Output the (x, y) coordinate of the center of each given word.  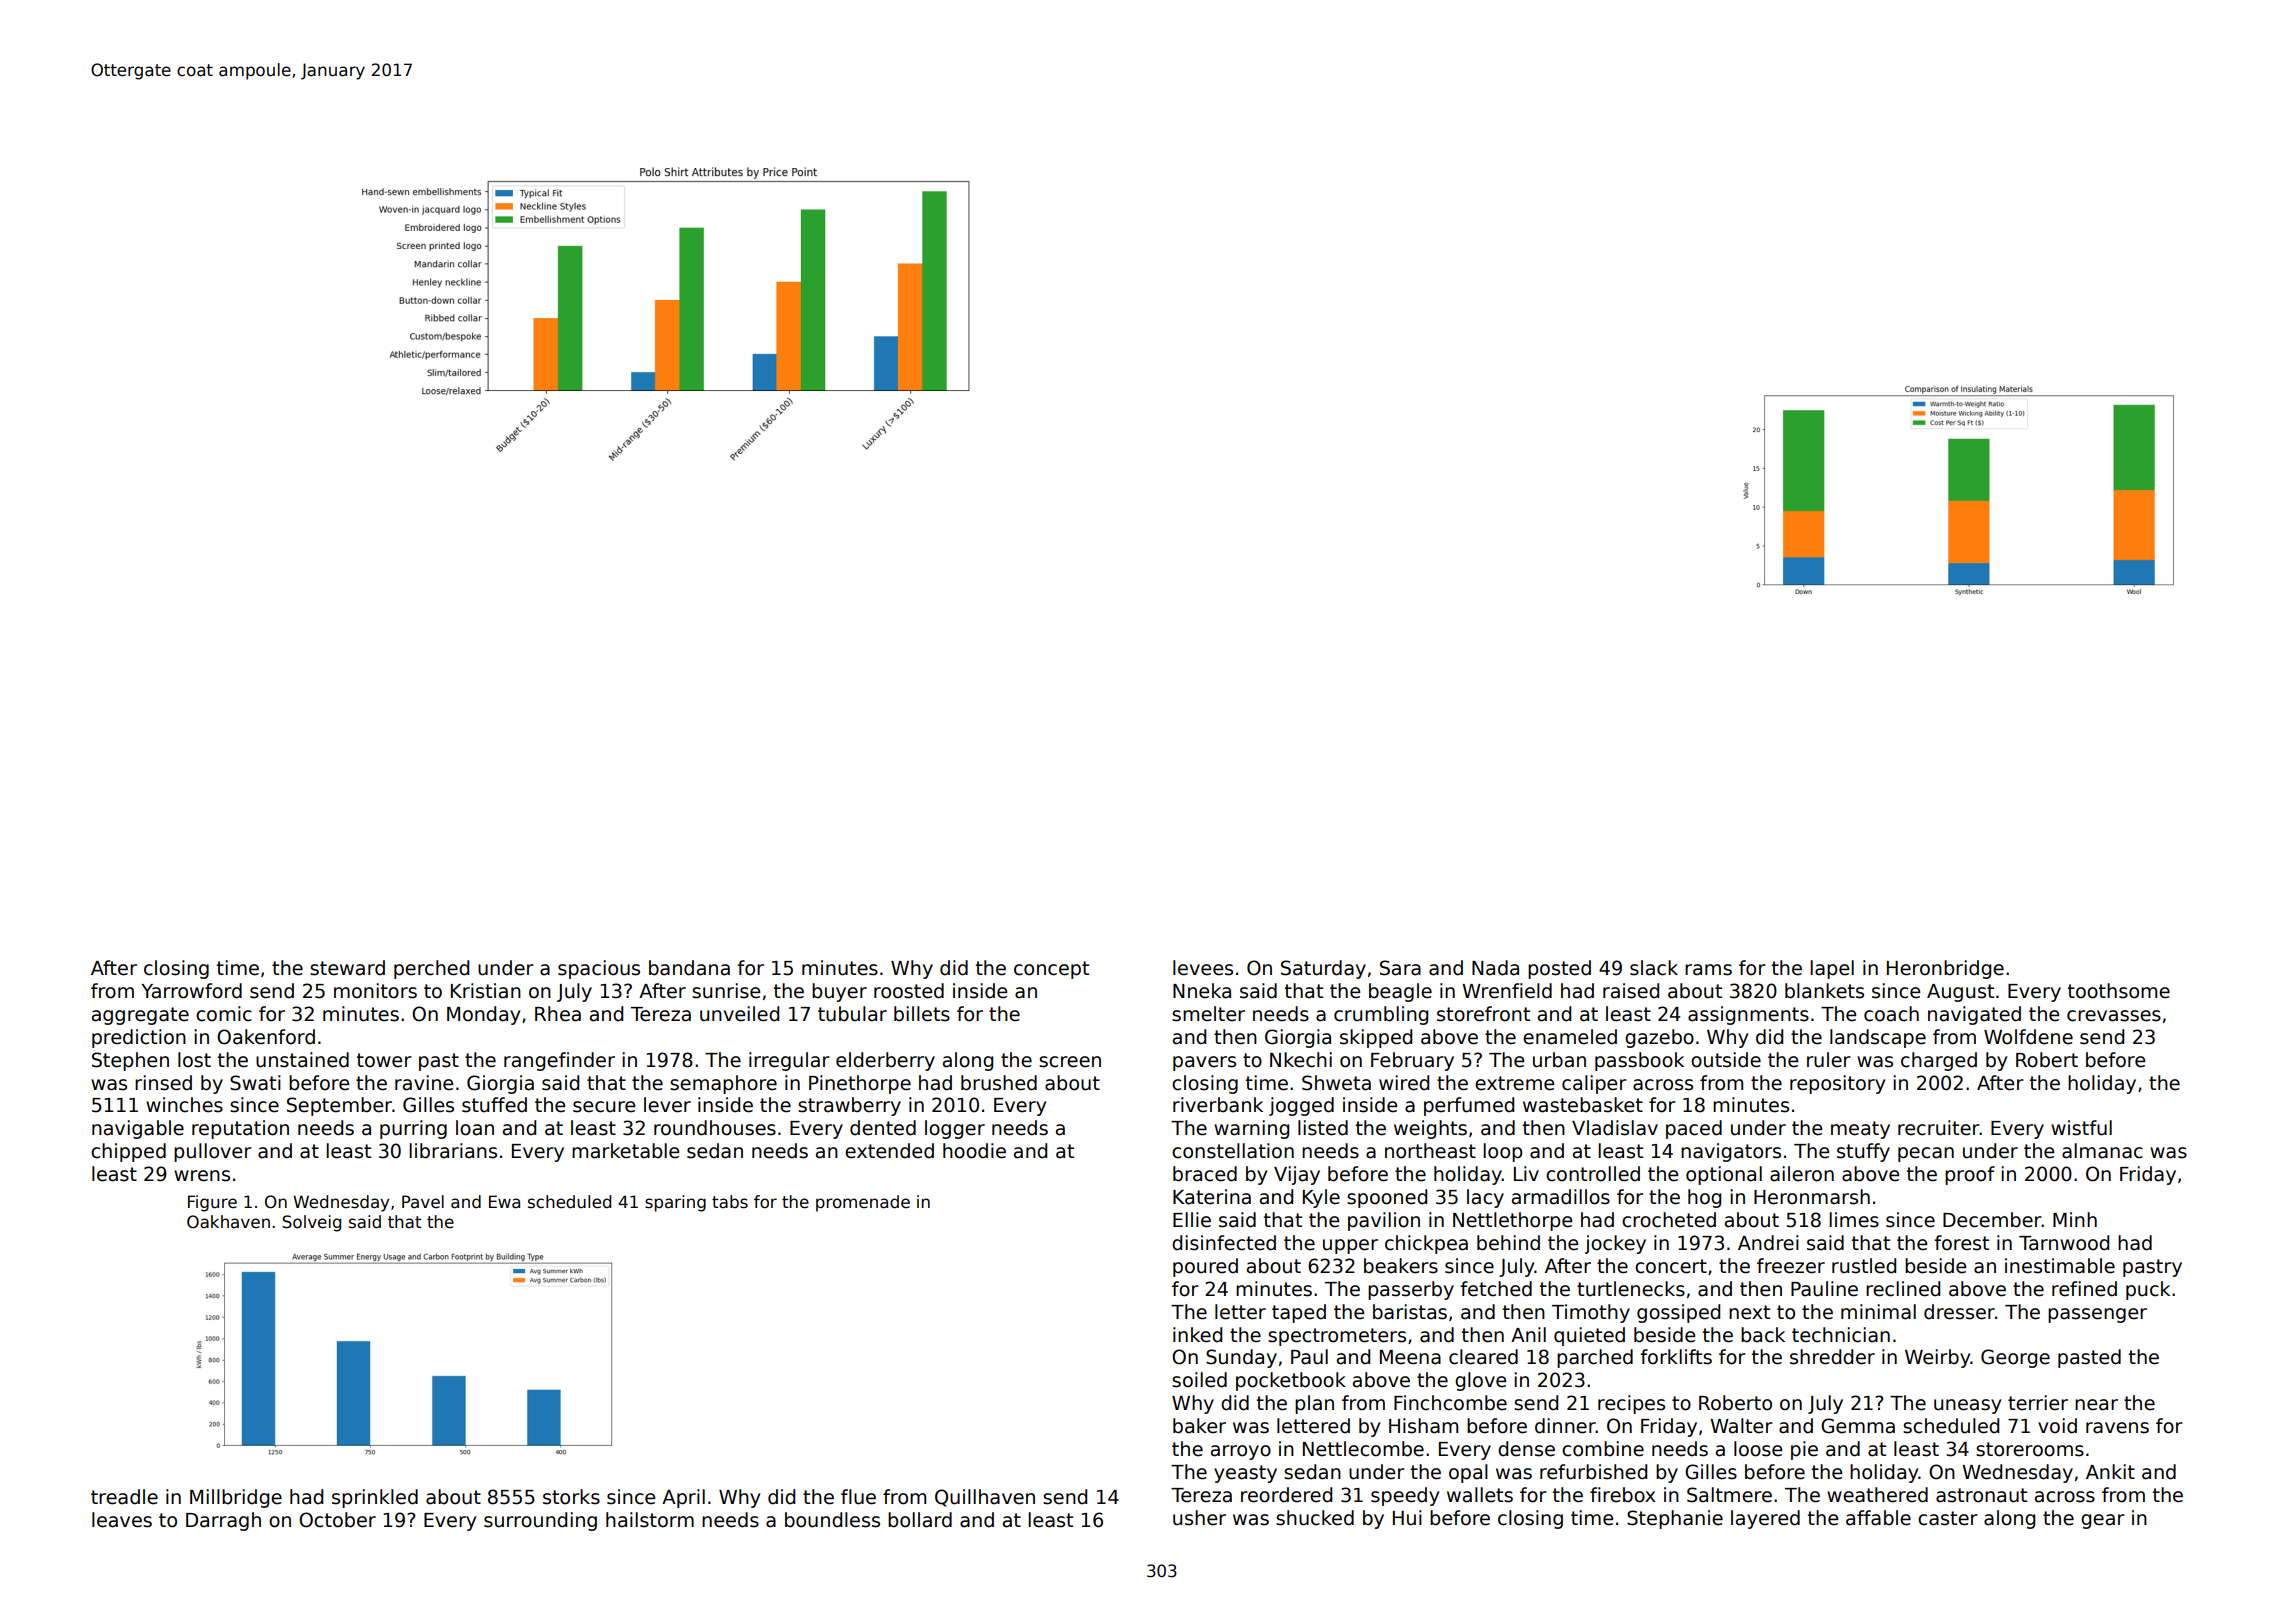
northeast (1430, 1151)
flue (858, 1497)
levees (1203, 968)
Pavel (423, 1202)
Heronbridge (1945, 969)
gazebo (1659, 1038)
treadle (124, 1497)
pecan (1926, 1154)
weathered (1877, 1495)
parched (1595, 1358)
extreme (1514, 1083)
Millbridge (236, 1498)
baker (1199, 1426)
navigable (138, 1129)
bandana (689, 968)
